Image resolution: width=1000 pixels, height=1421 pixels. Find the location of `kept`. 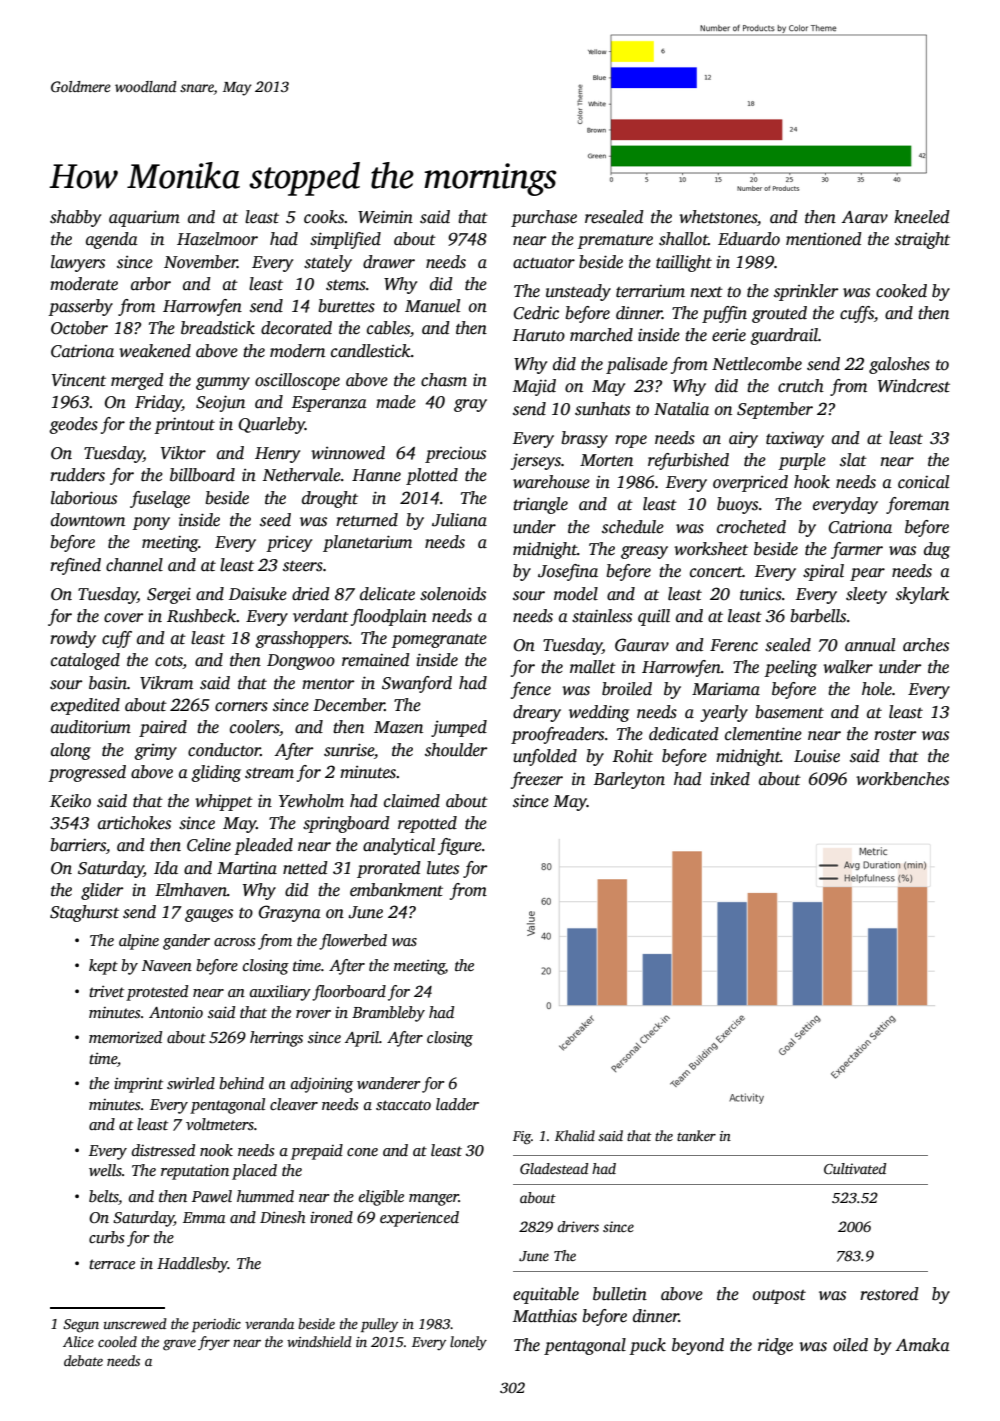

kept is located at coordinates (103, 967).
